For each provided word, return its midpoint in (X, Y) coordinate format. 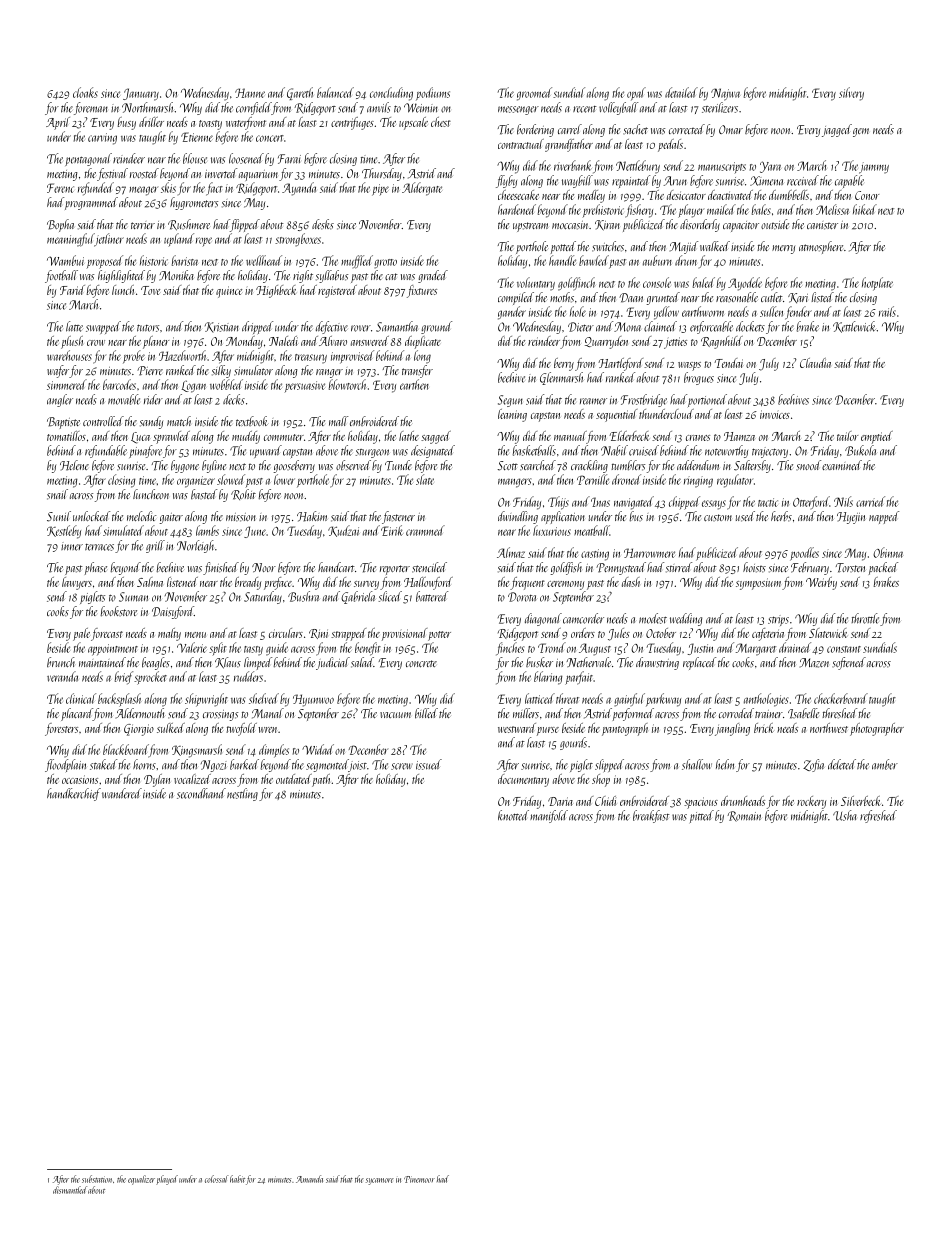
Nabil (614, 450)
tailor (847, 436)
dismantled (70, 1190)
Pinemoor (419, 1179)
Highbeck (276, 291)
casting (595, 555)
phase (96, 568)
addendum (698, 465)
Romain (744, 816)
